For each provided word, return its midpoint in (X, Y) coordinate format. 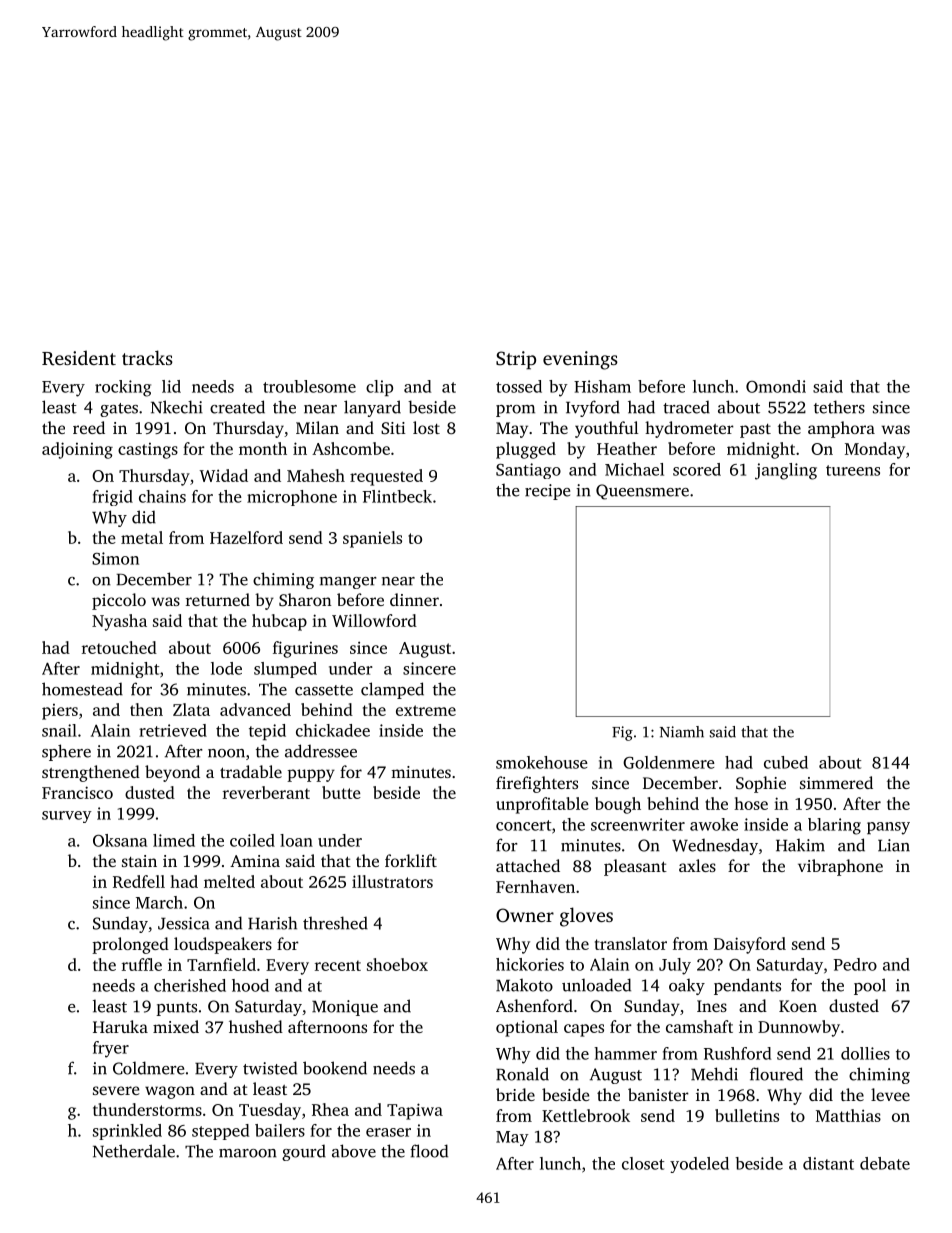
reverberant (266, 792)
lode (226, 668)
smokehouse (542, 762)
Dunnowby (799, 1028)
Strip (516, 360)
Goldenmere (669, 762)
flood (429, 1151)
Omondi (776, 386)
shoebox (397, 964)
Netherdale (134, 1151)
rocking (123, 388)
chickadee (333, 730)
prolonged (130, 945)
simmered (836, 782)
